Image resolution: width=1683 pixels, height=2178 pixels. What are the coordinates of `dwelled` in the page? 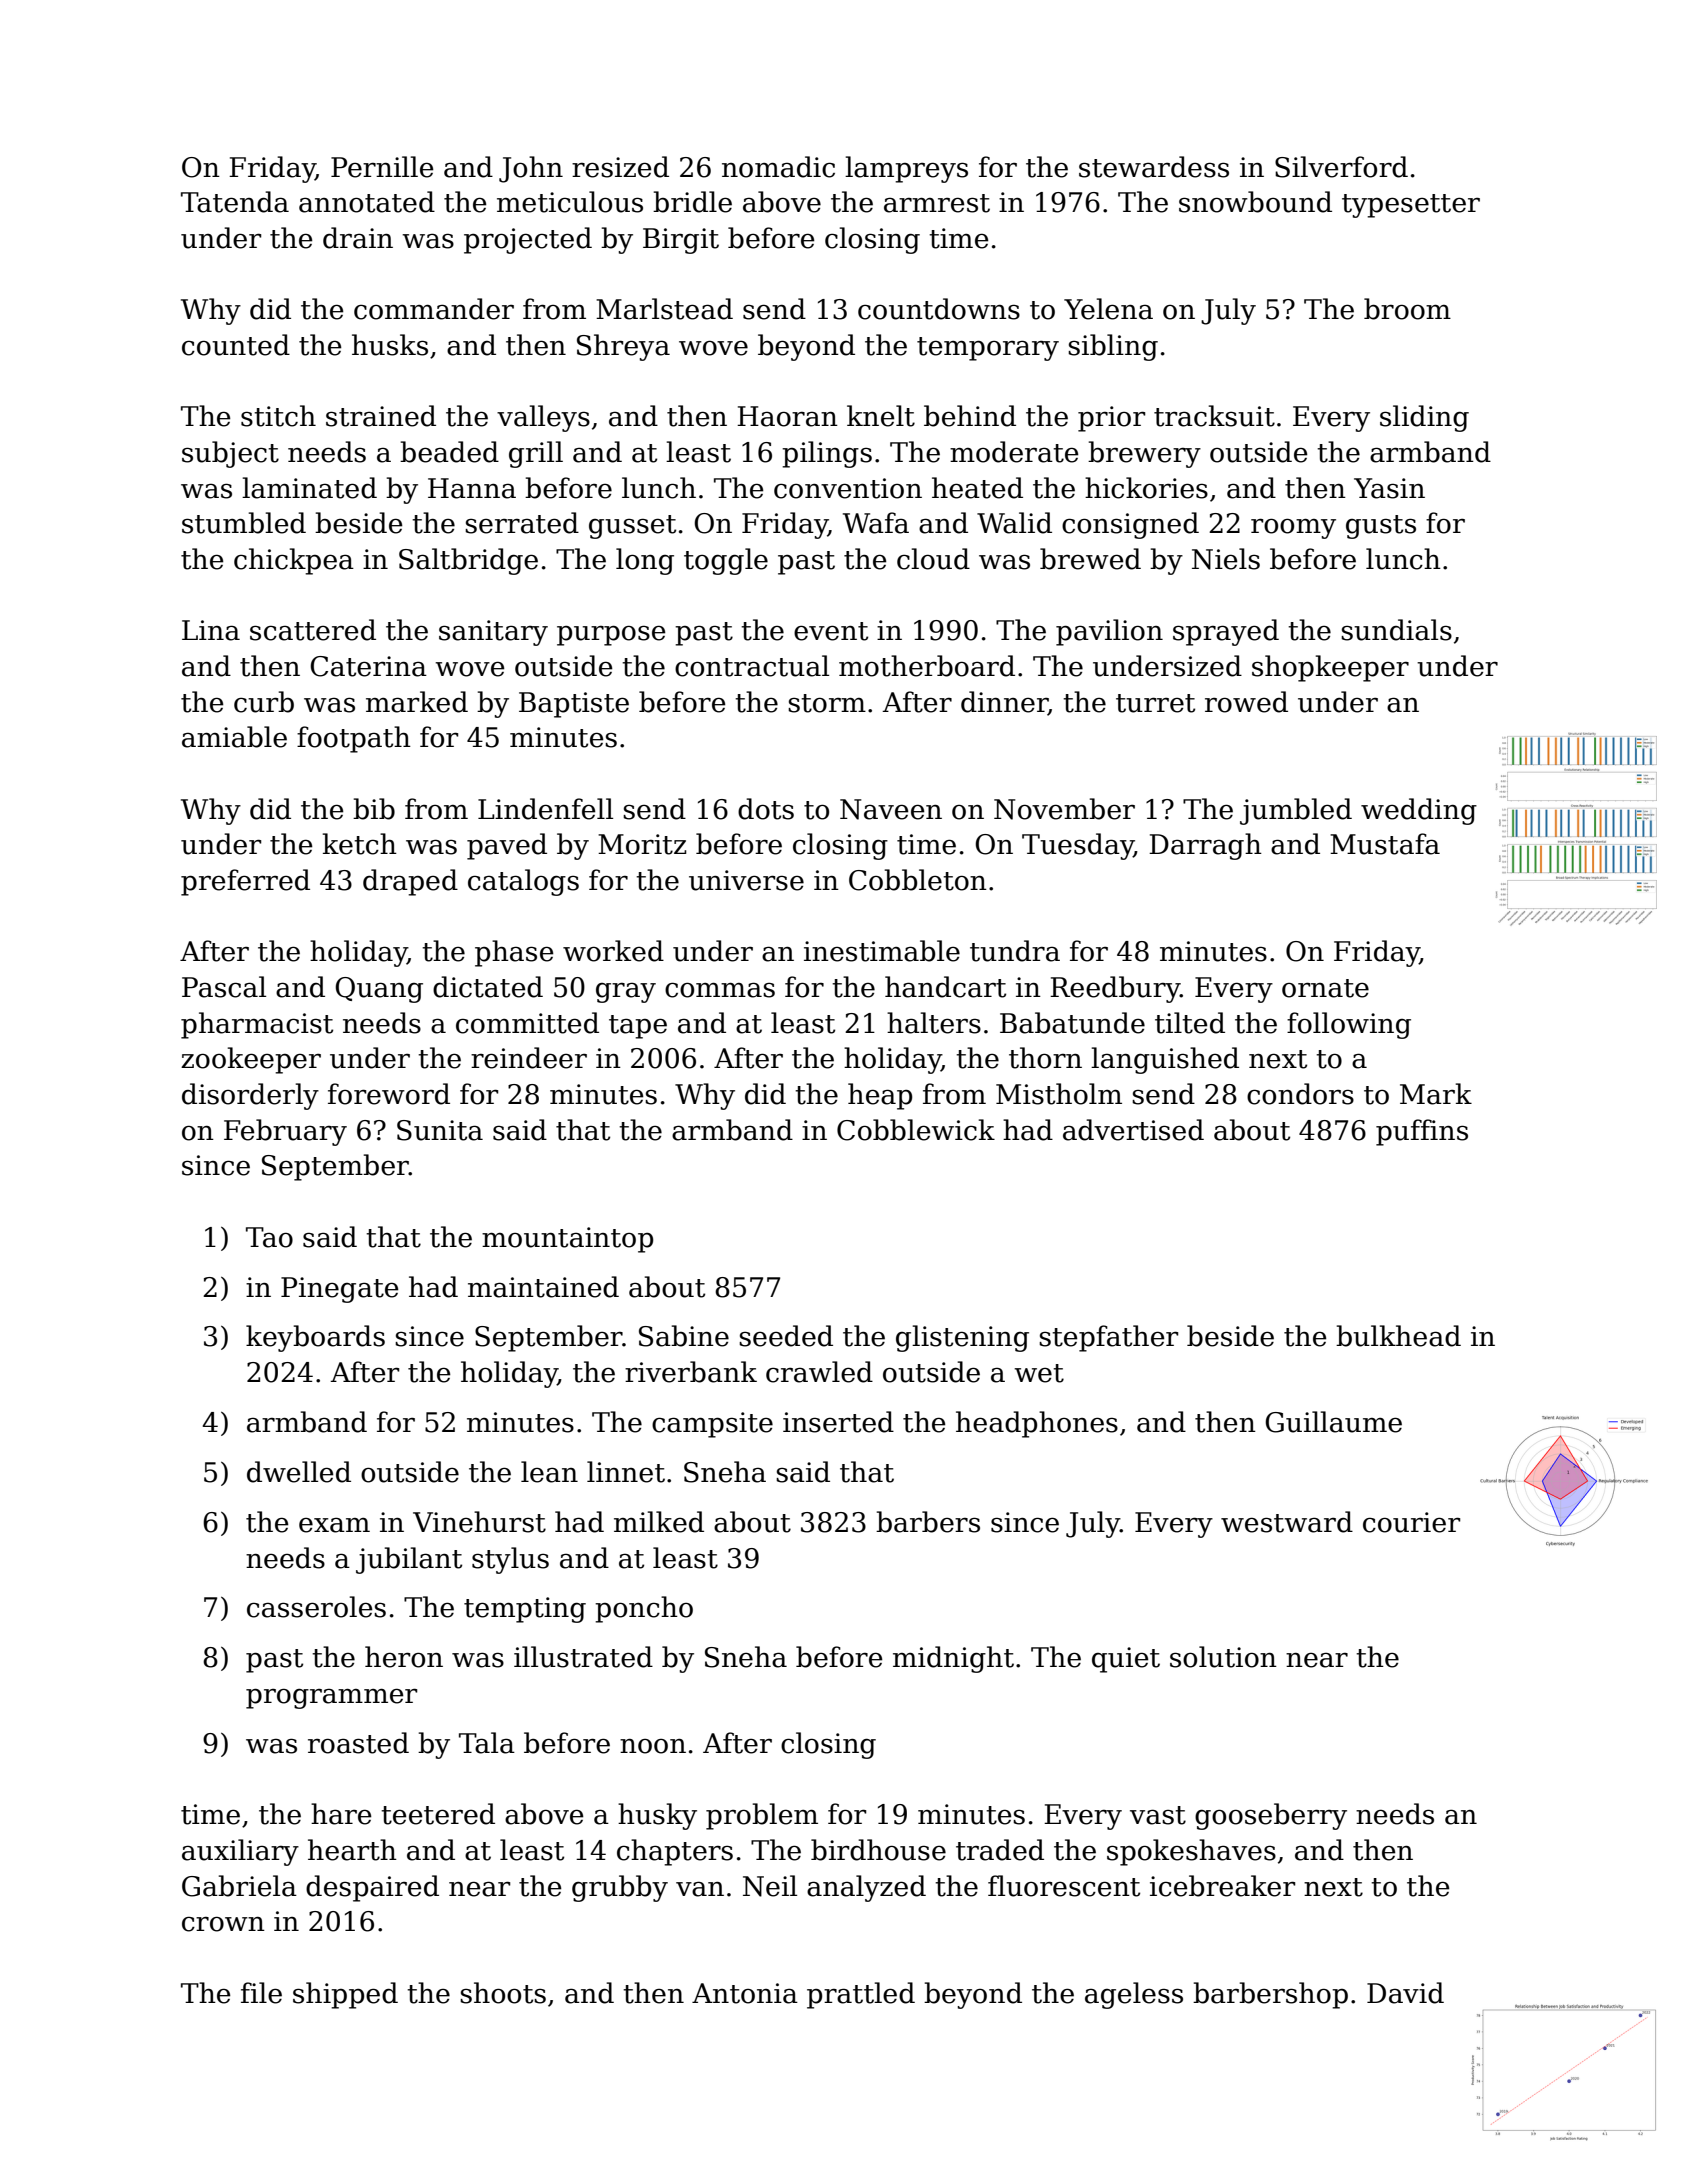 It's located at (299, 1472).
